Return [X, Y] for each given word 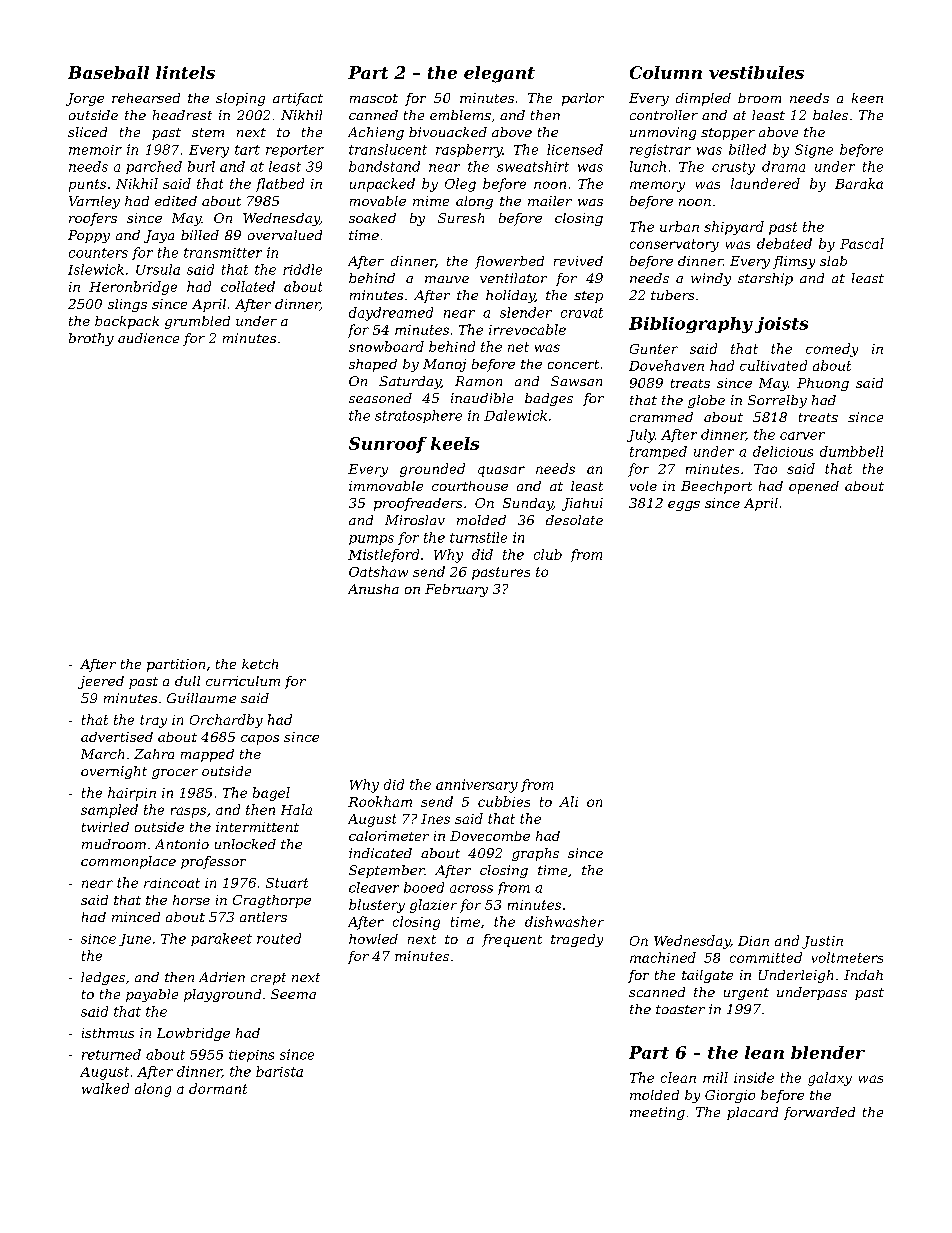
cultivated [773, 365]
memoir [95, 150]
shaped [373, 365]
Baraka [859, 183]
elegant [499, 74]
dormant [218, 1088]
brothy [91, 339]
